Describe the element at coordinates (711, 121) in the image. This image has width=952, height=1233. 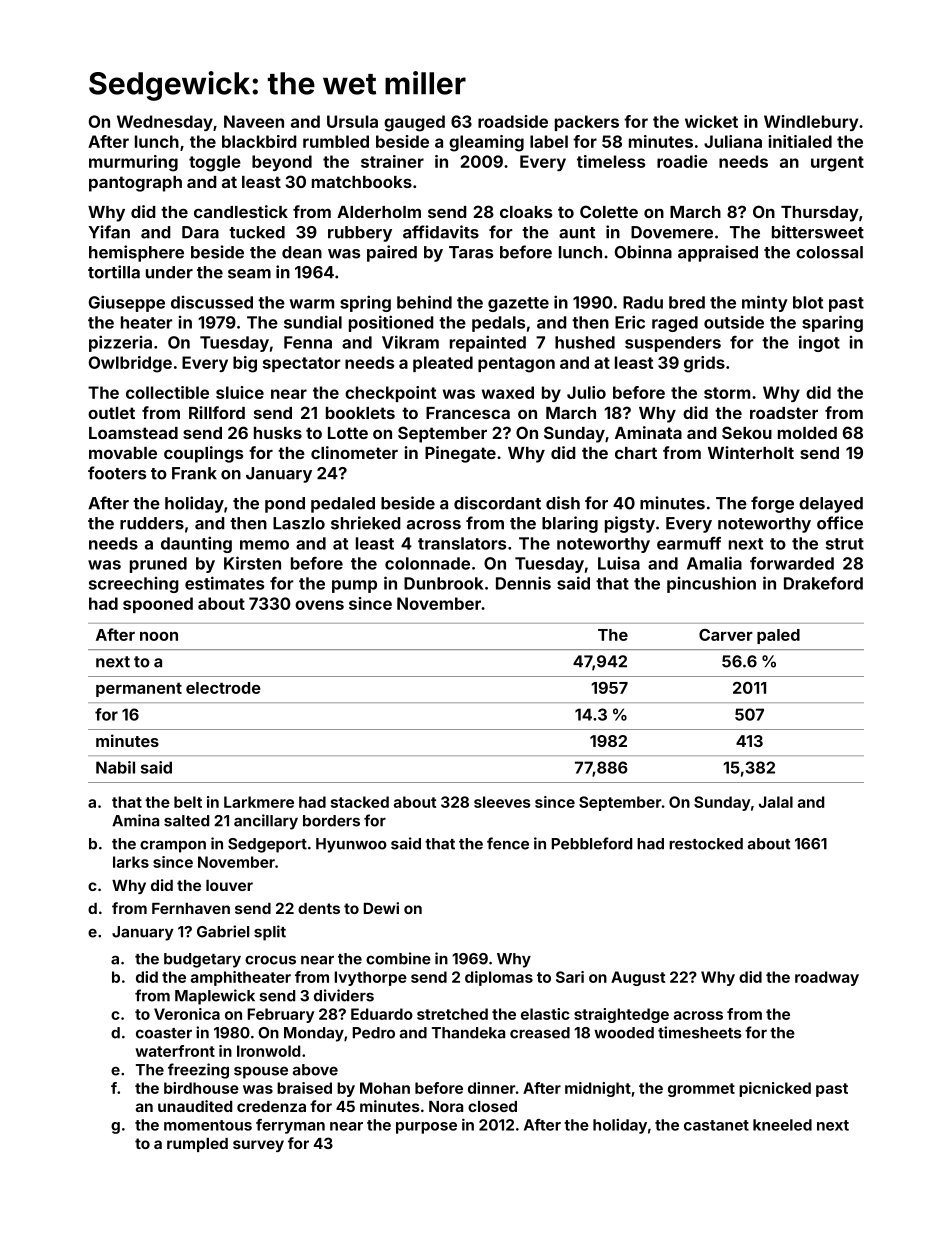
I see `wicket` at that location.
